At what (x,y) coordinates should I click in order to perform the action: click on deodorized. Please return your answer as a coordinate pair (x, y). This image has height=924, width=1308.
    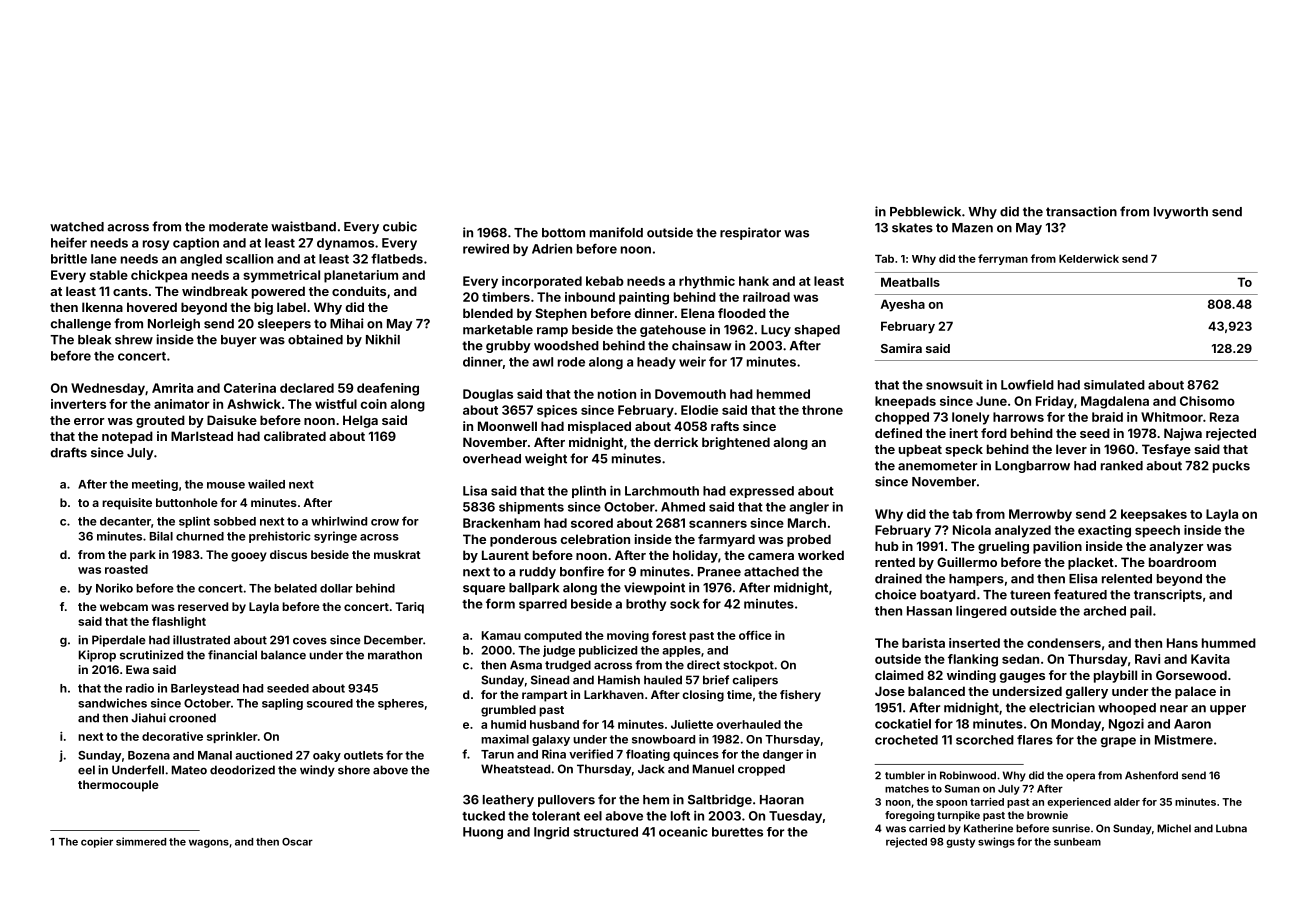
    Looking at the image, I should click on (242, 770).
